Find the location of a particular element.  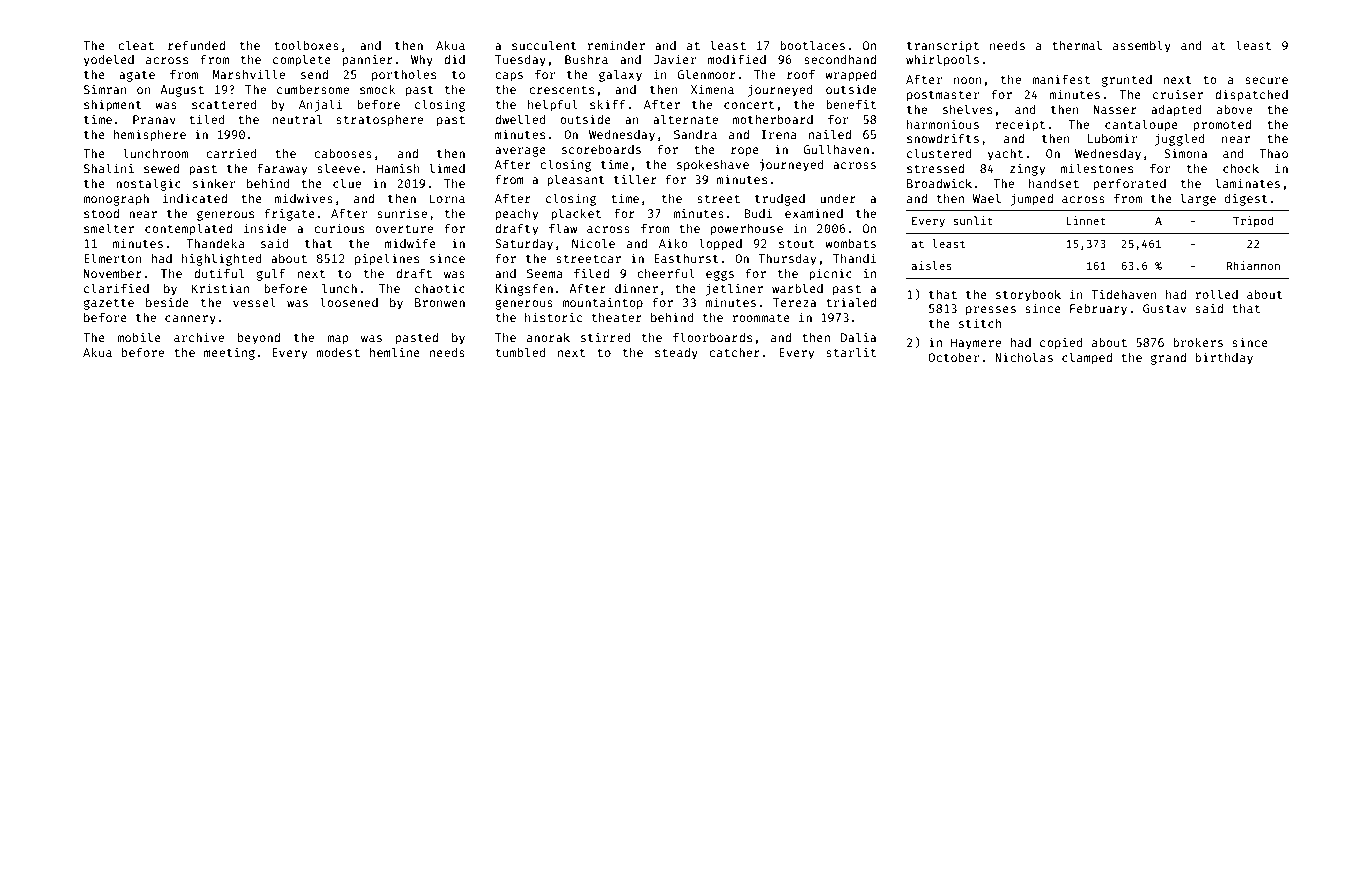

Rhiannon is located at coordinates (1253, 265).
